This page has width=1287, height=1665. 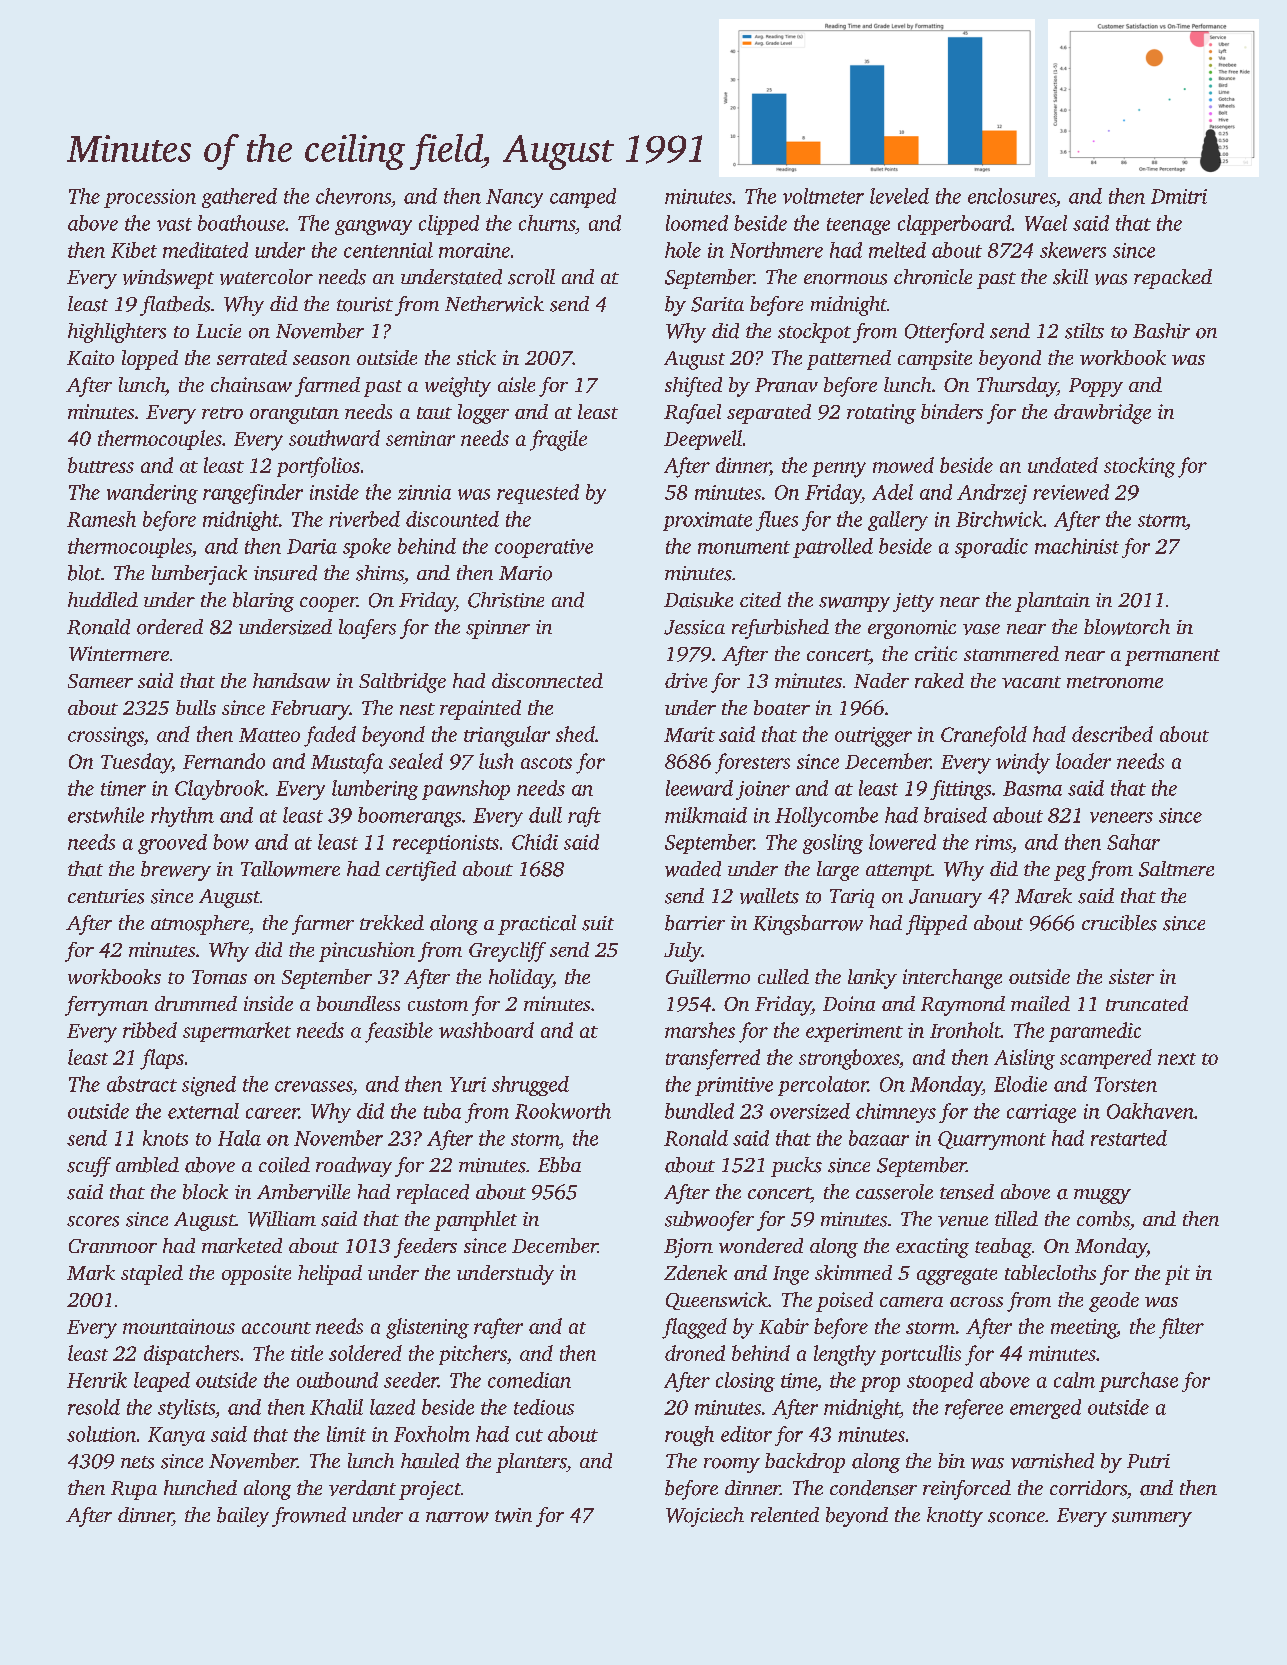 I want to click on Pranav, so click(x=786, y=385).
